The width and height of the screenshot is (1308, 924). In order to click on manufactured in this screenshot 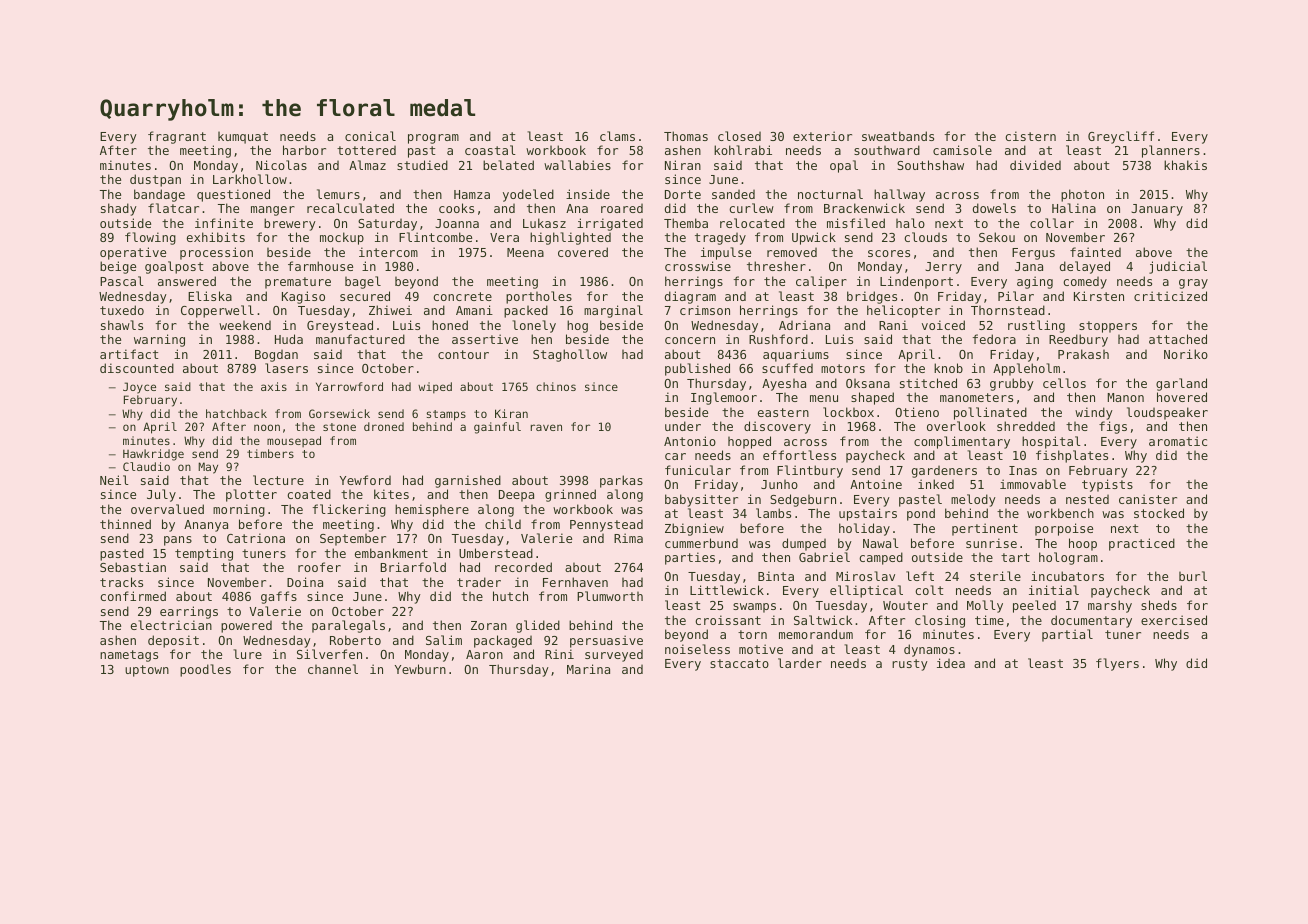, I will do `click(360, 339)`.
